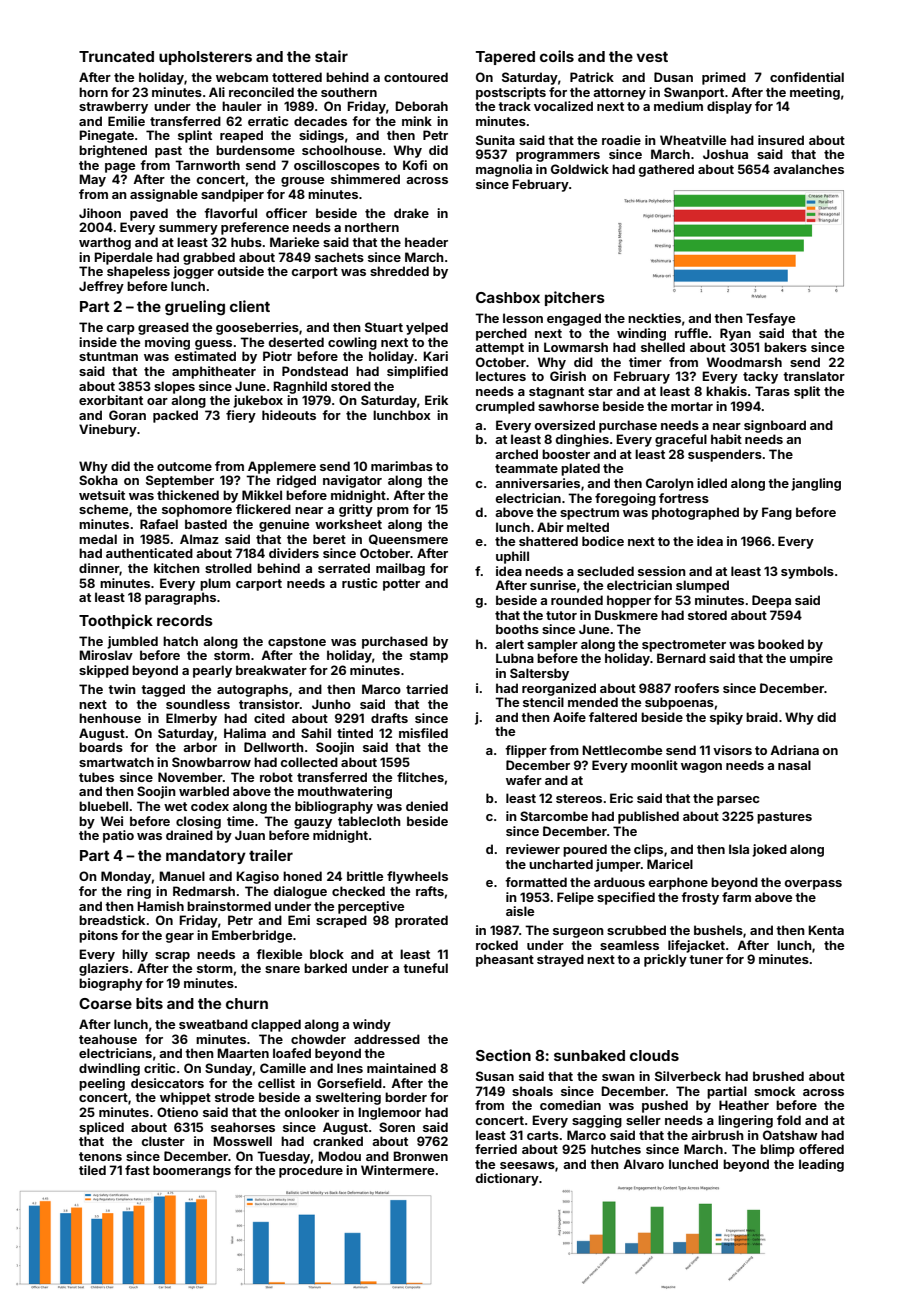 This screenshot has height=1308, width=924. What do you see at coordinates (643, 1164) in the screenshot?
I see `Alvaro` at bounding box center [643, 1164].
